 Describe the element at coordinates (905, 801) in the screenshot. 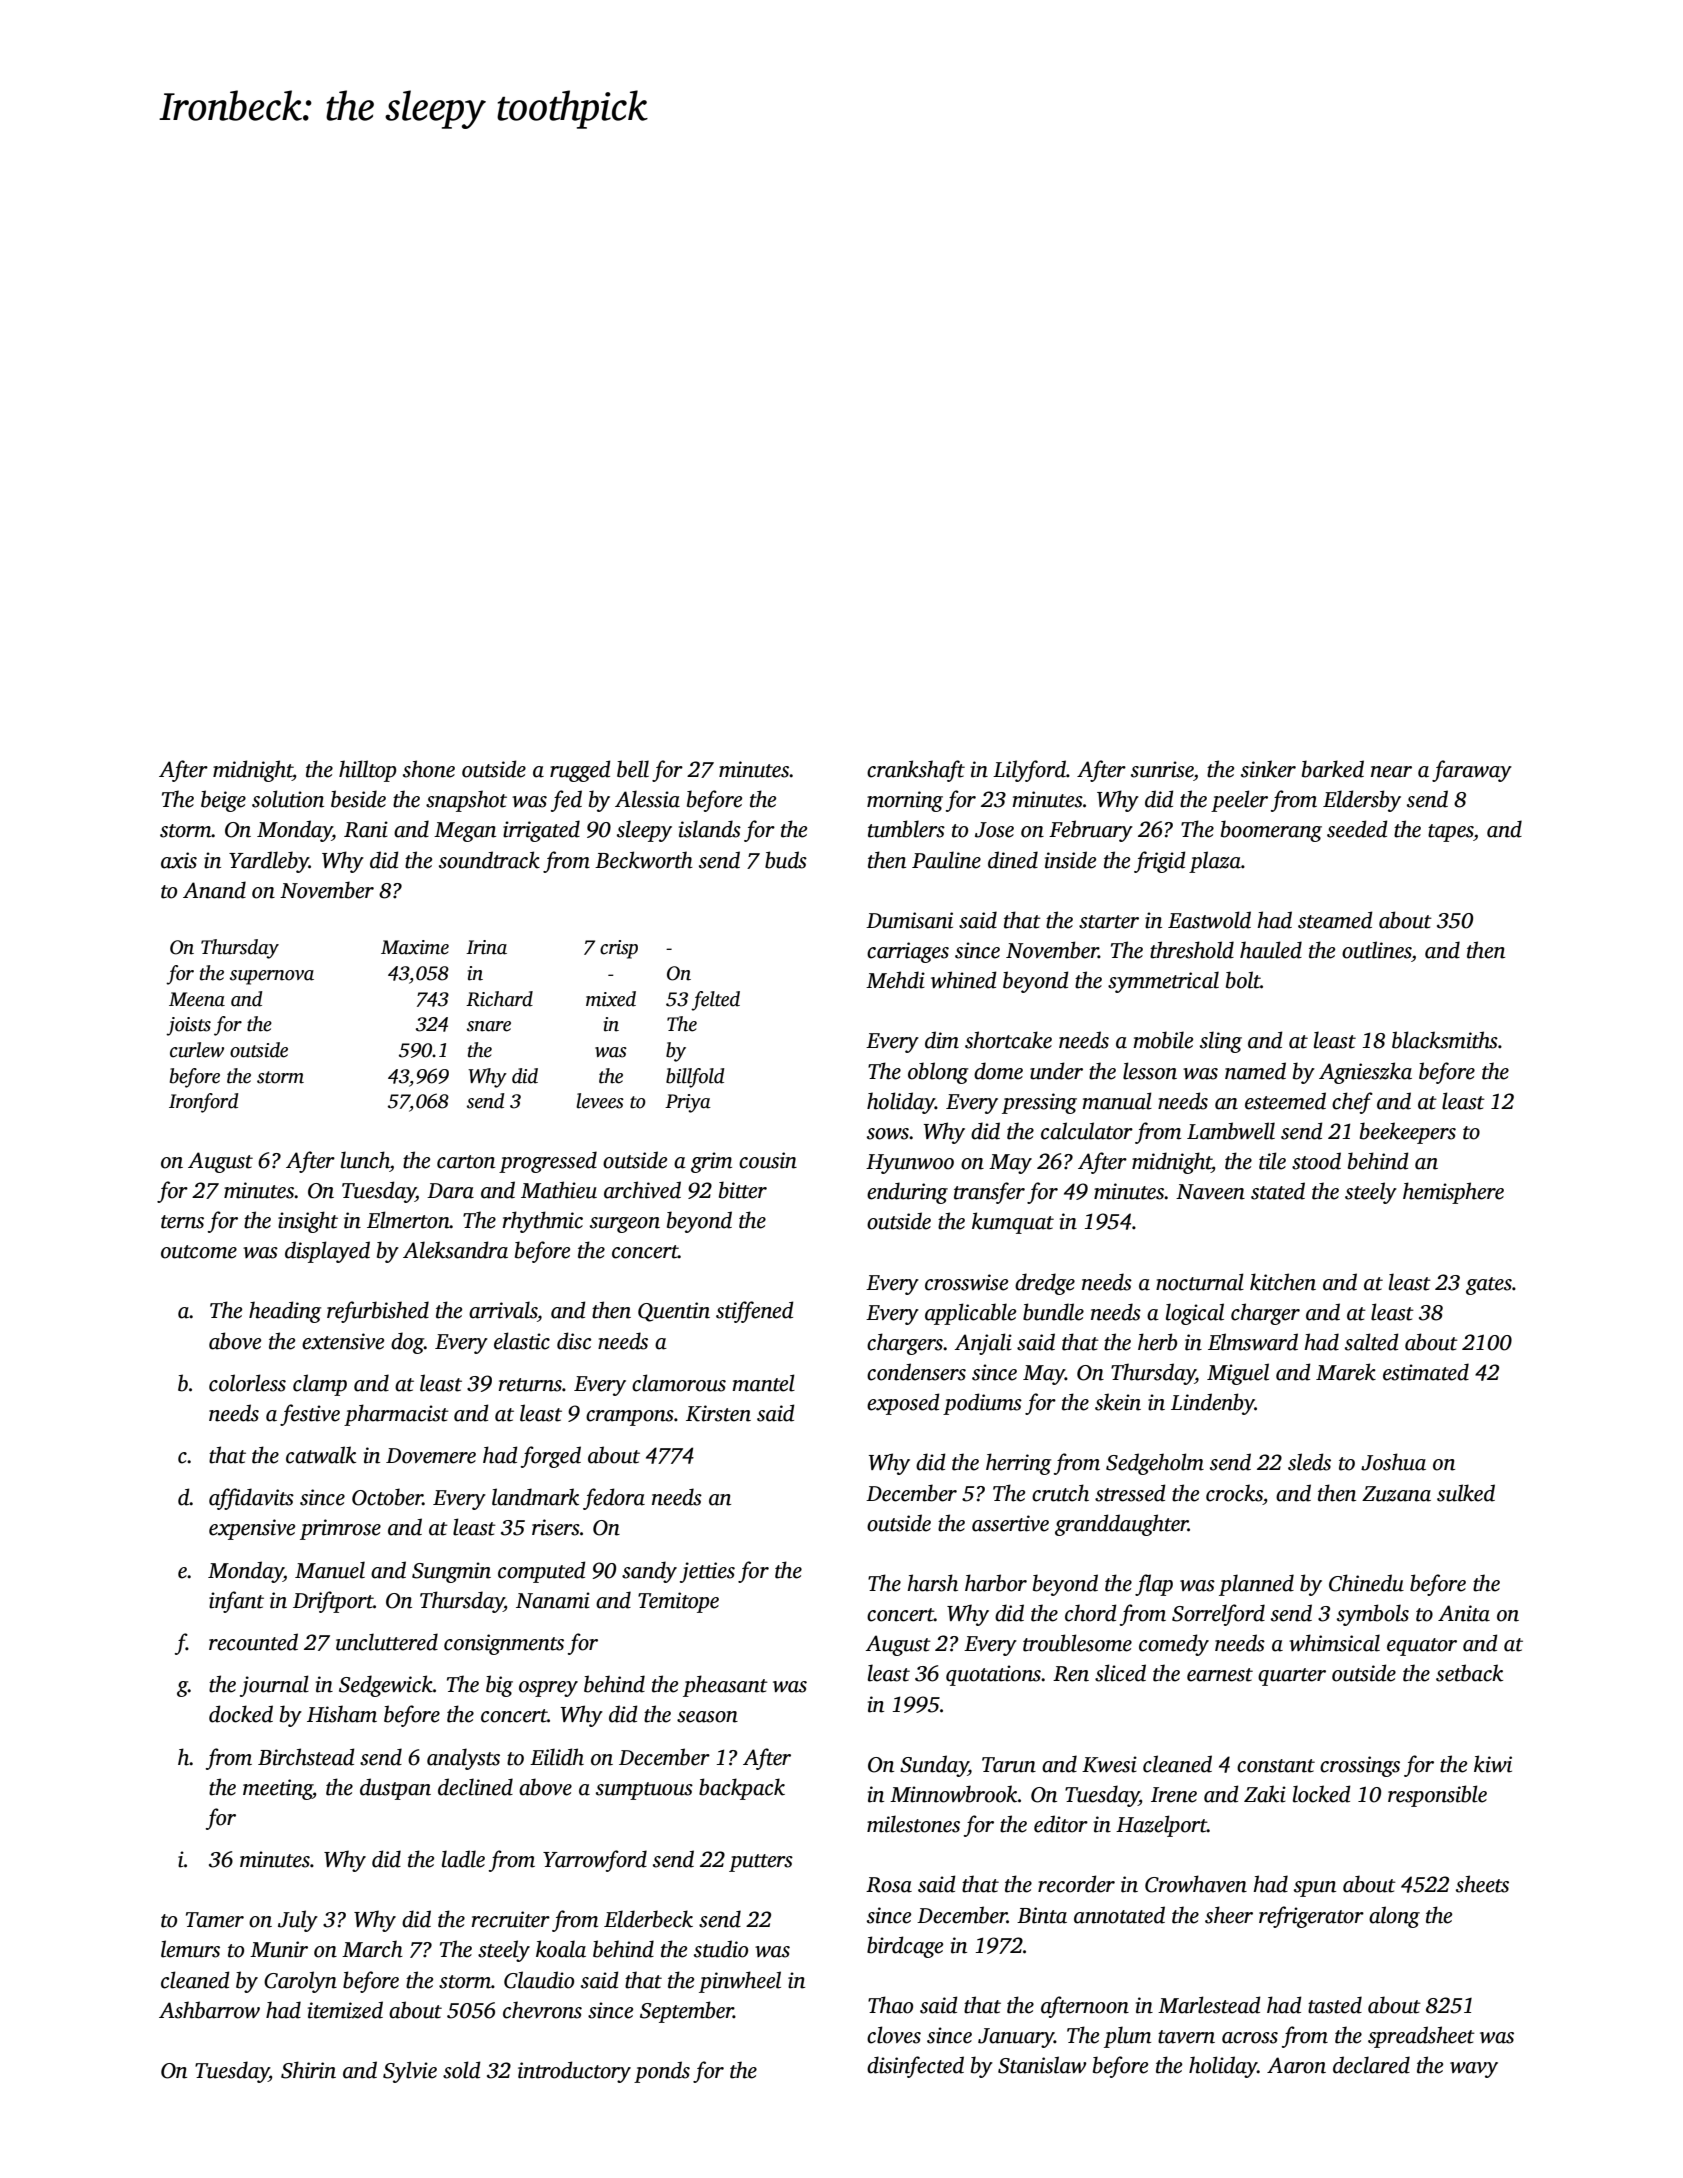

I see `morning` at that location.
